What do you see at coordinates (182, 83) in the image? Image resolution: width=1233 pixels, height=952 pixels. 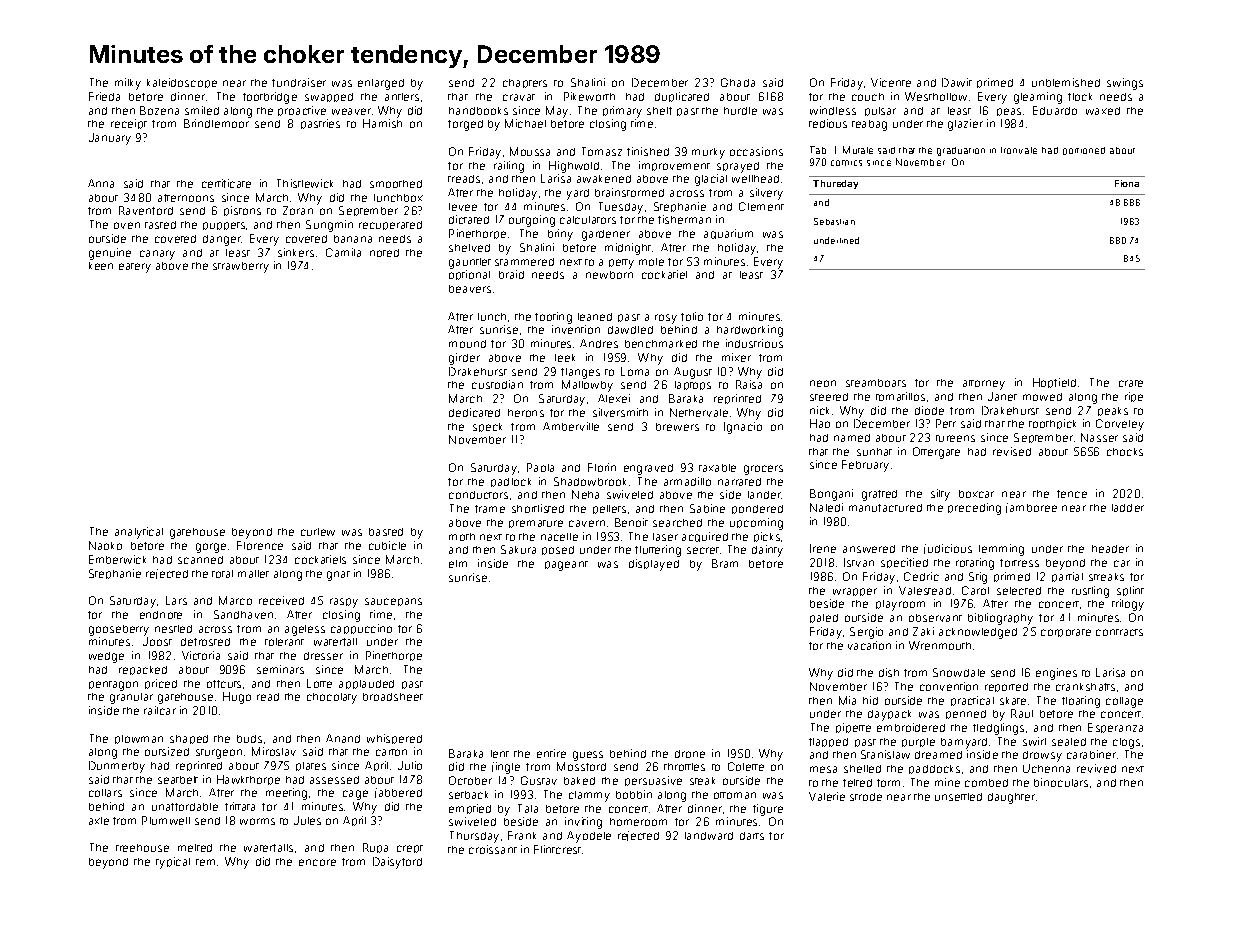 I see `kaleidoscope` at bounding box center [182, 83].
